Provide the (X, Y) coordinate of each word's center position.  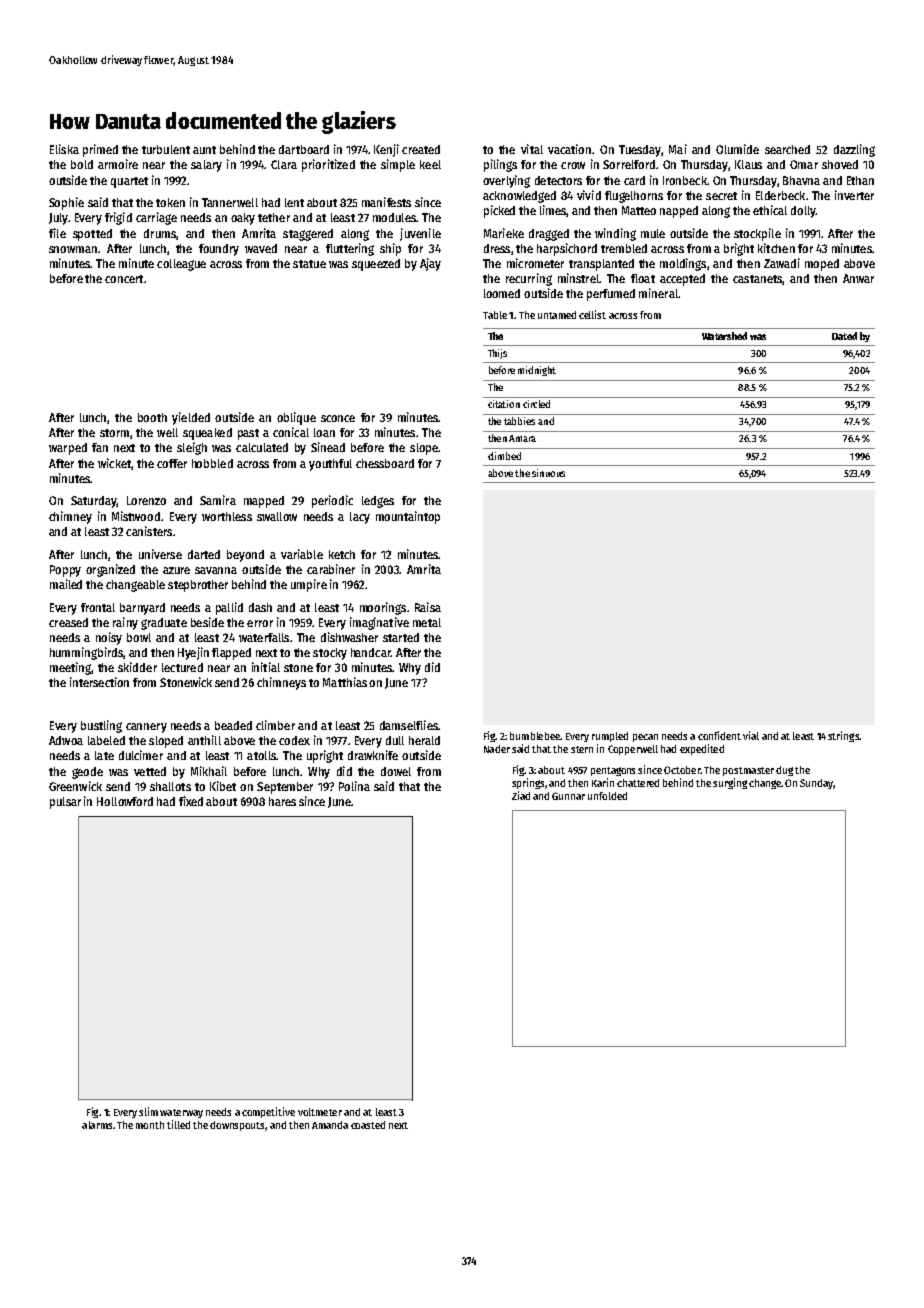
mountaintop (408, 517)
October (682, 770)
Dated (844, 336)
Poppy (65, 571)
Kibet (223, 786)
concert (124, 279)
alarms (97, 1125)
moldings (683, 264)
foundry (219, 250)
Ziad (521, 795)
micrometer (535, 263)
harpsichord (567, 249)
